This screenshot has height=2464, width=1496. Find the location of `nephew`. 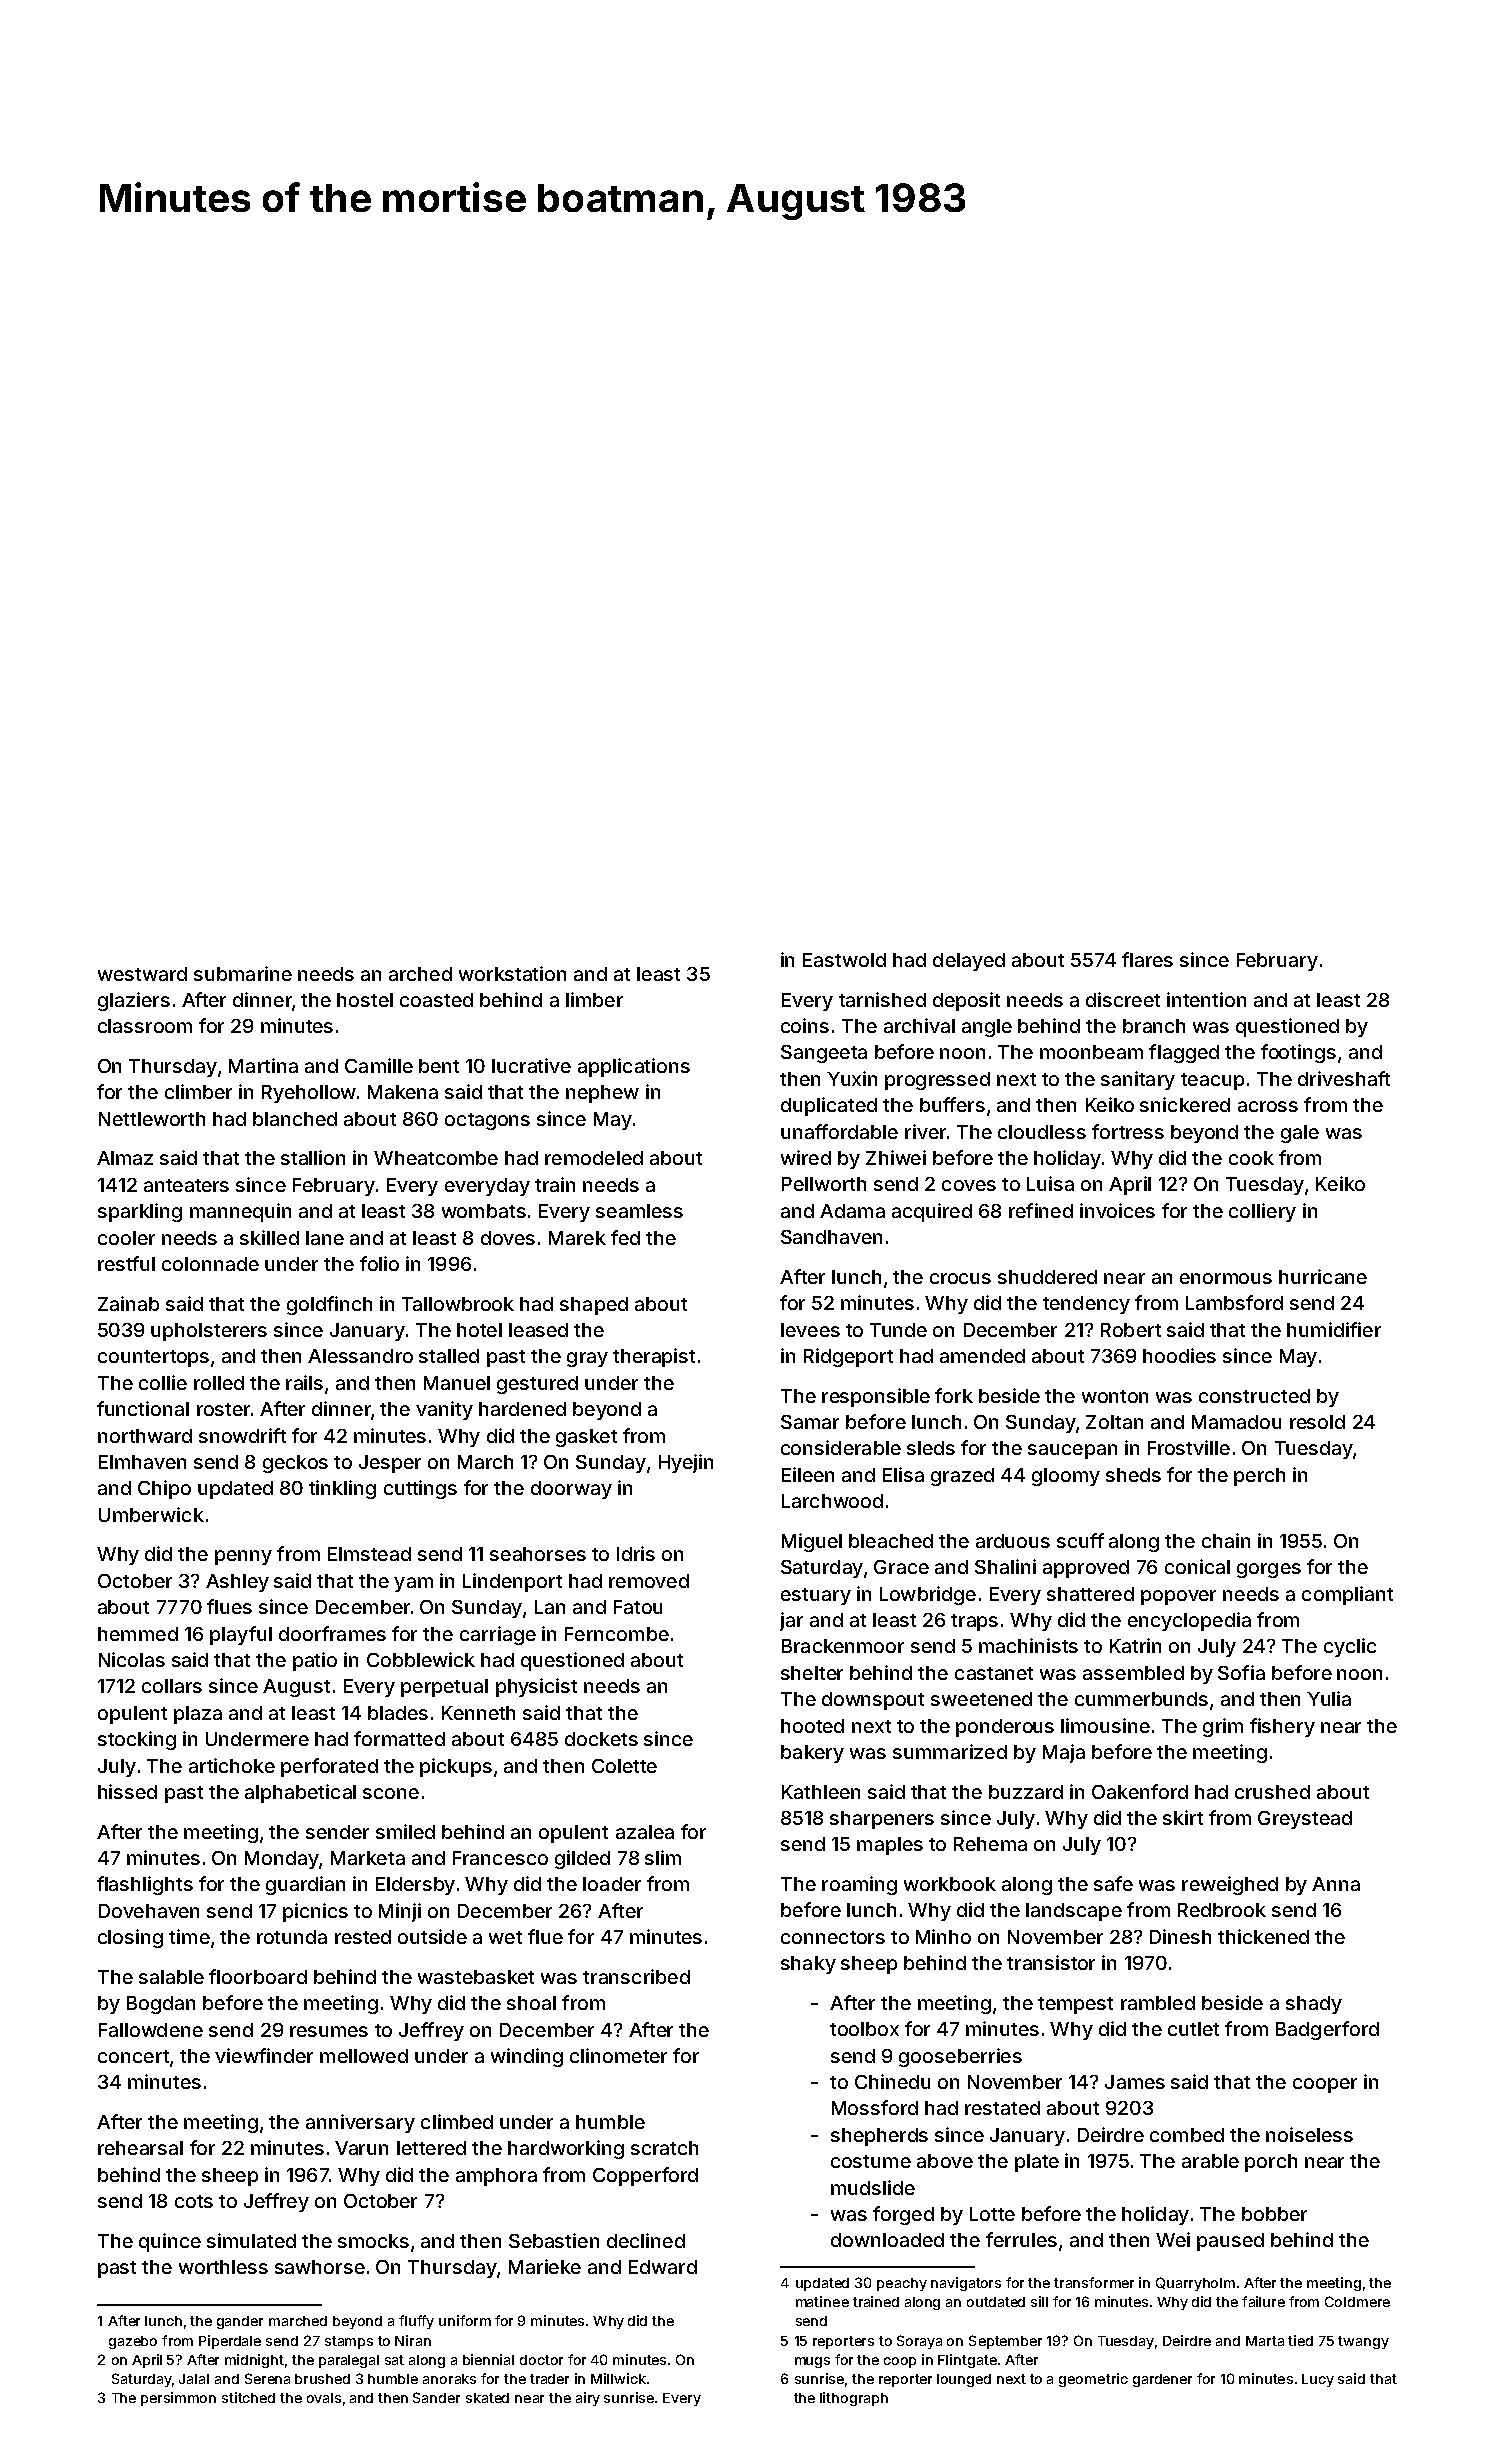

nephew is located at coordinates (602, 1094).
